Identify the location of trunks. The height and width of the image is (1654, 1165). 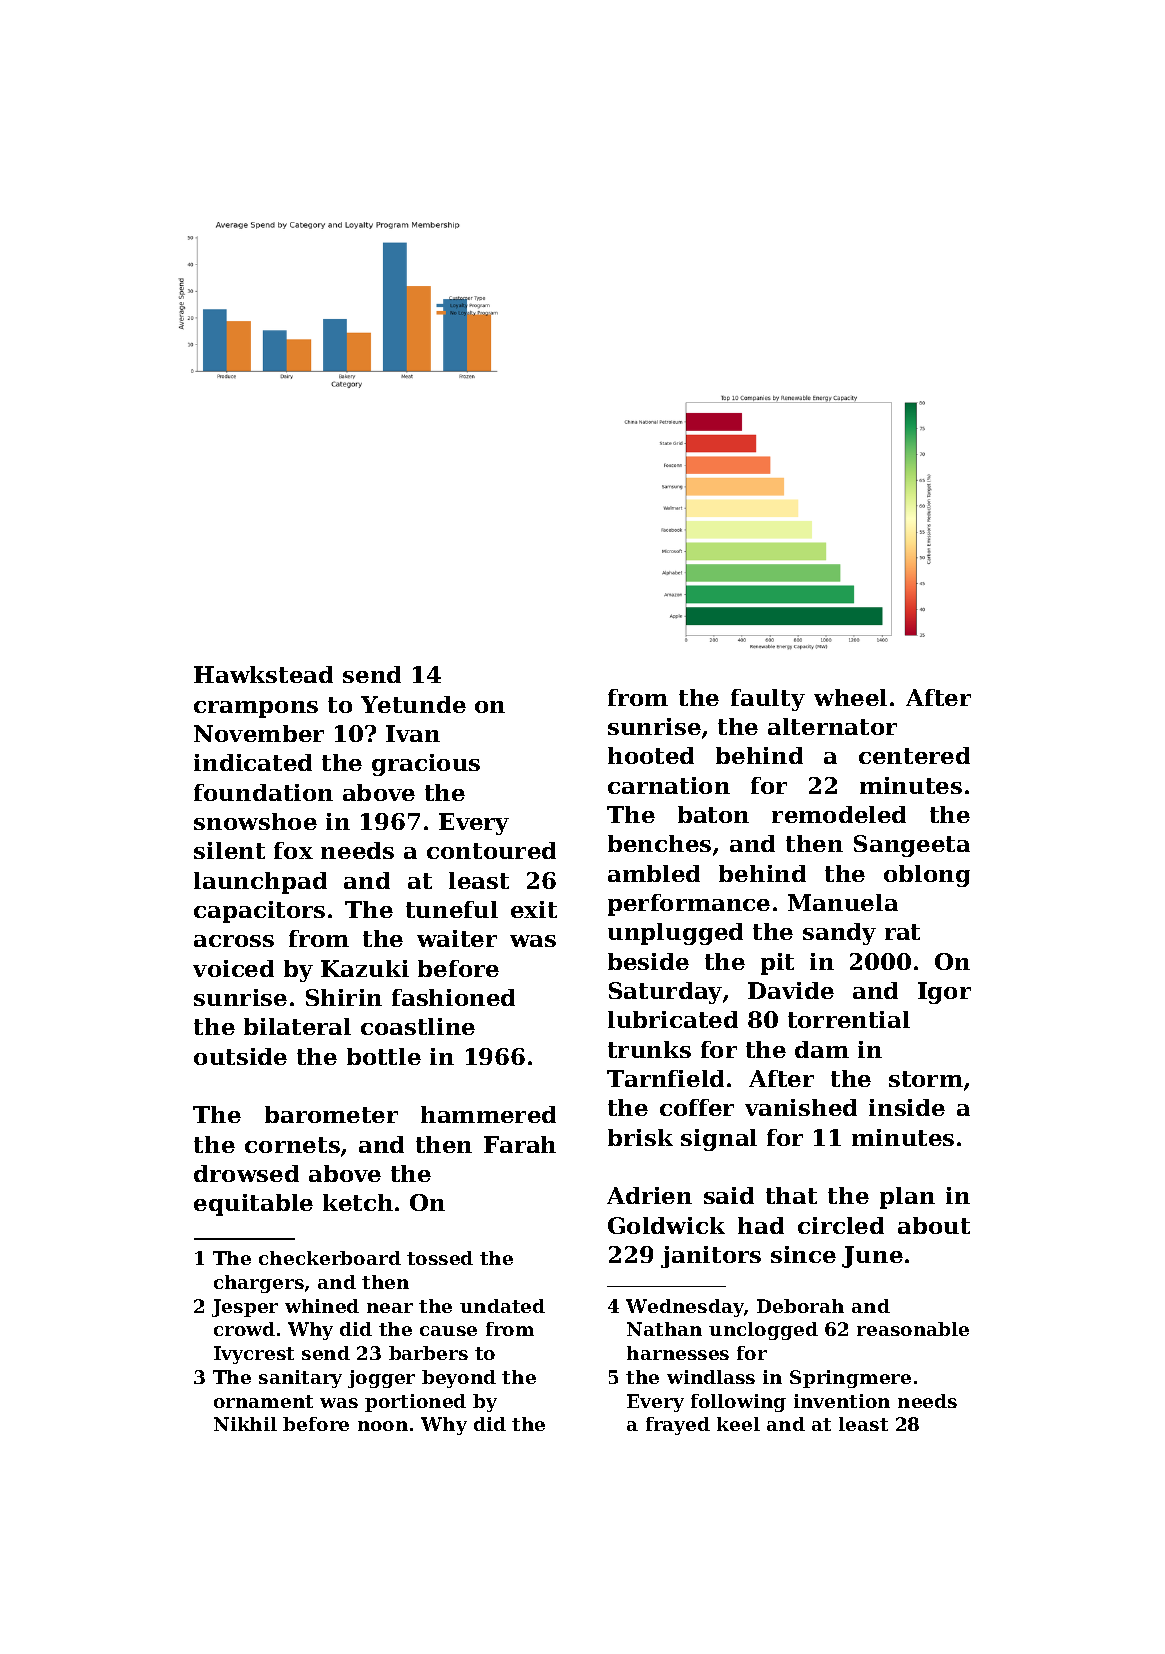
(649, 1049).
